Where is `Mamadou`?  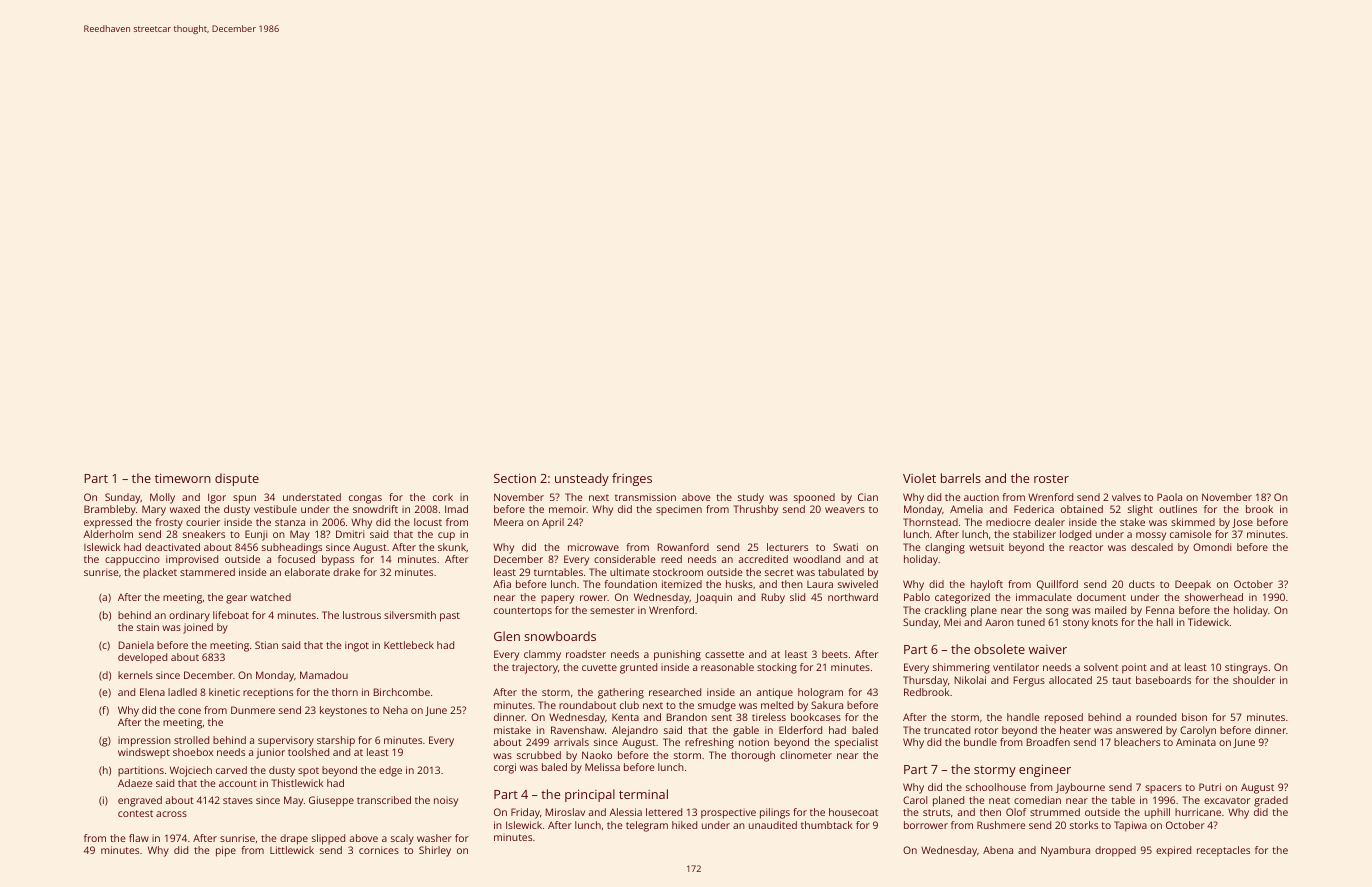
Mamadou is located at coordinates (324, 675).
